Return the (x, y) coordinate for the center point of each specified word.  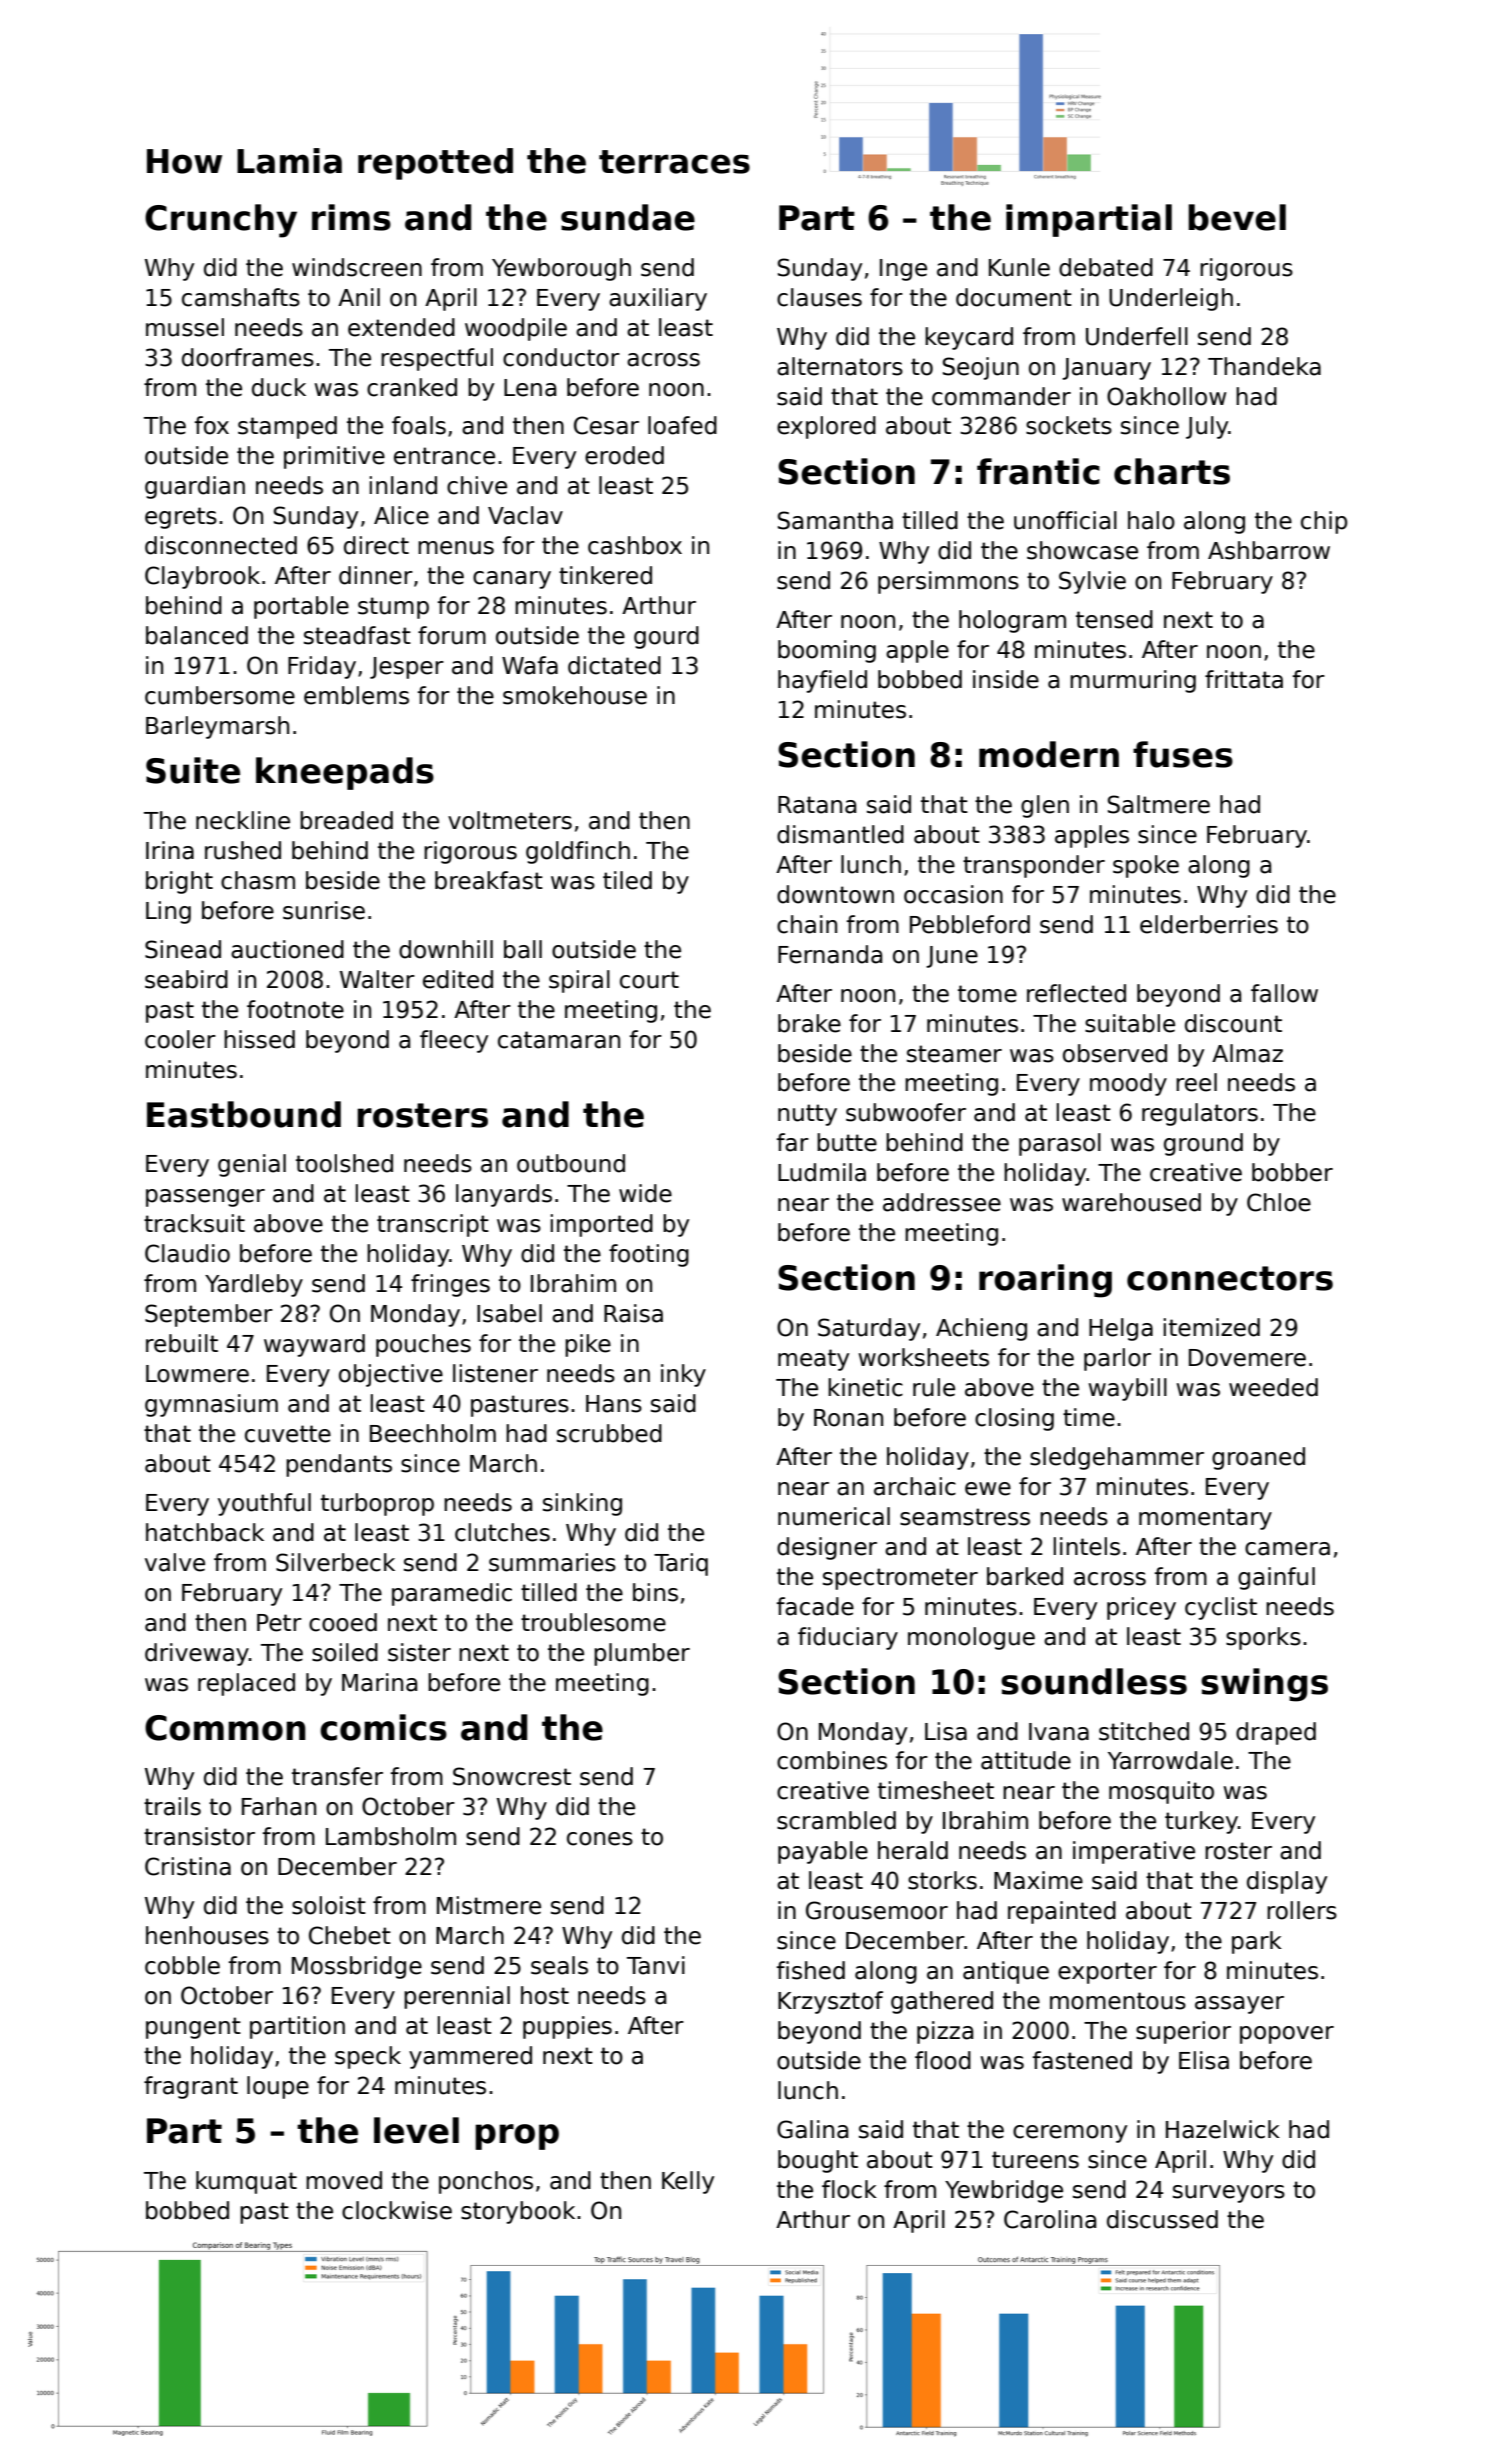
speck (368, 2057)
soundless (1094, 1681)
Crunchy (221, 221)
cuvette (288, 1434)
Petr (279, 1623)
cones (600, 1839)
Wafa (530, 665)
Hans (614, 1404)
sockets (1069, 425)
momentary (1205, 1519)
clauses (819, 297)
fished (811, 1970)
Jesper (407, 668)
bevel (1237, 217)
